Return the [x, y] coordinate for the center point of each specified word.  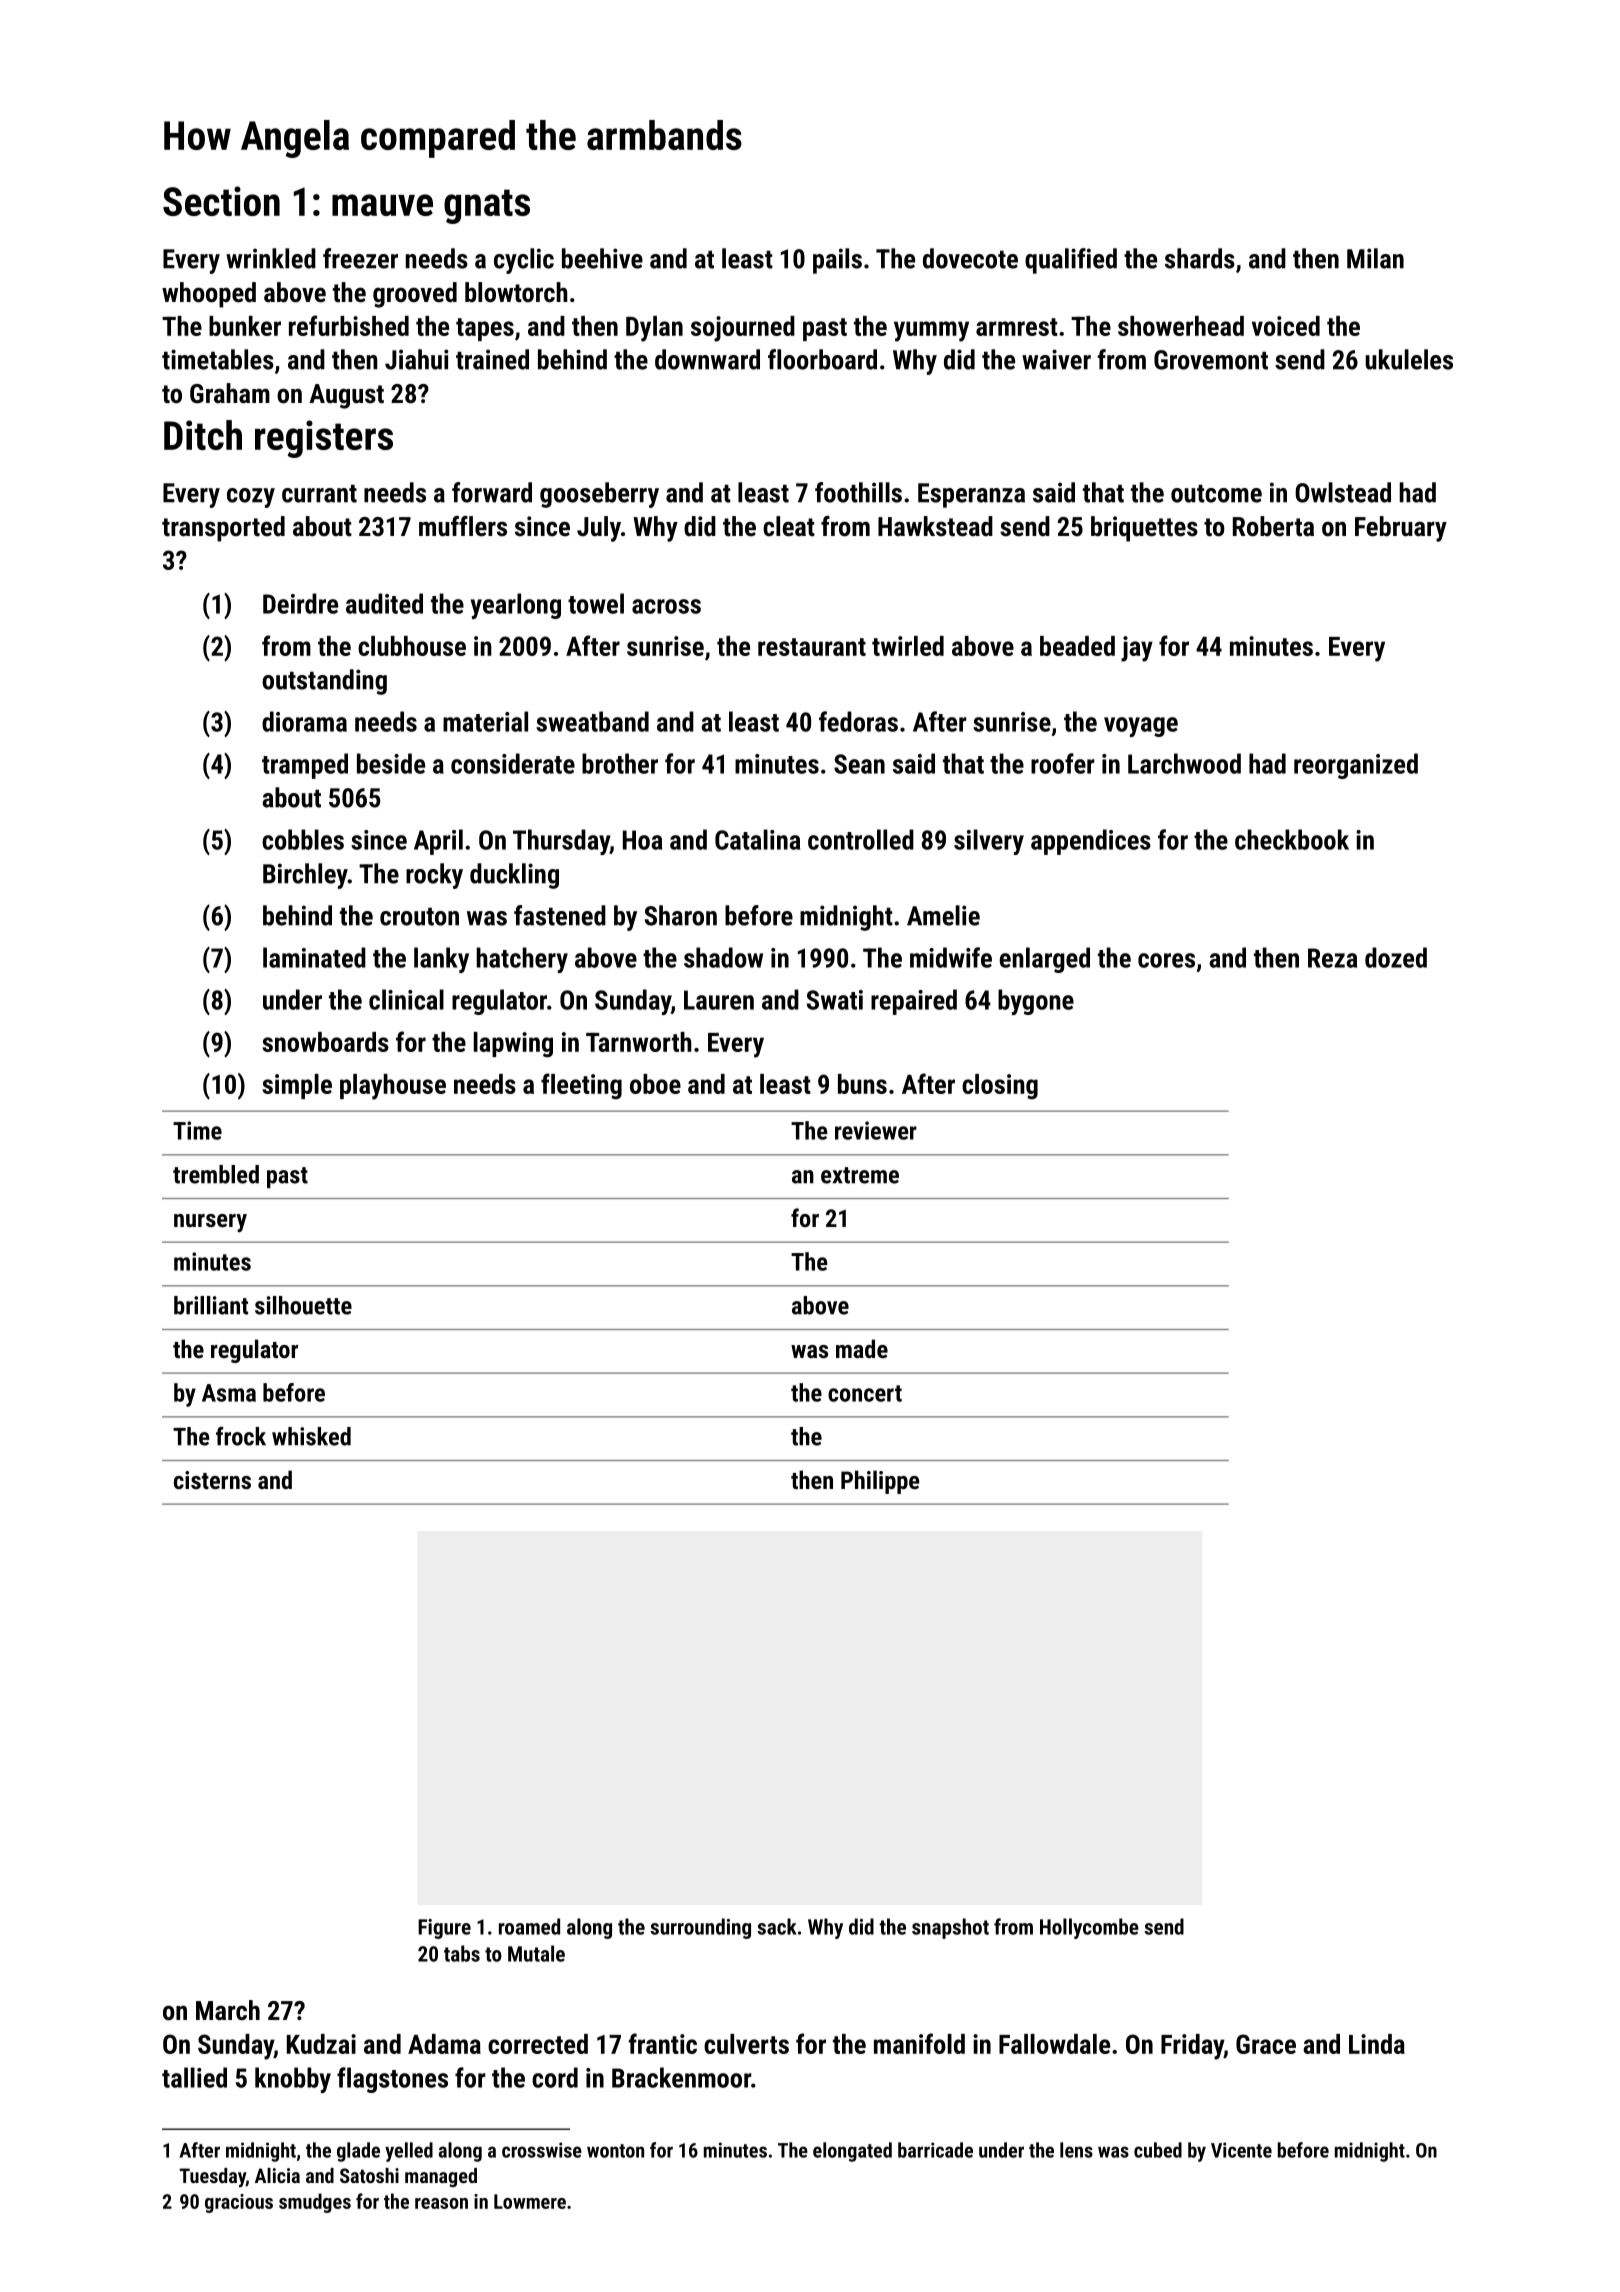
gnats [487, 206]
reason [441, 2203]
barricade [935, 2150]
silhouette [303, 1305]
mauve [382, 205]
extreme [860, 1175]
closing [1000, 1087]
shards [1200, 258]
